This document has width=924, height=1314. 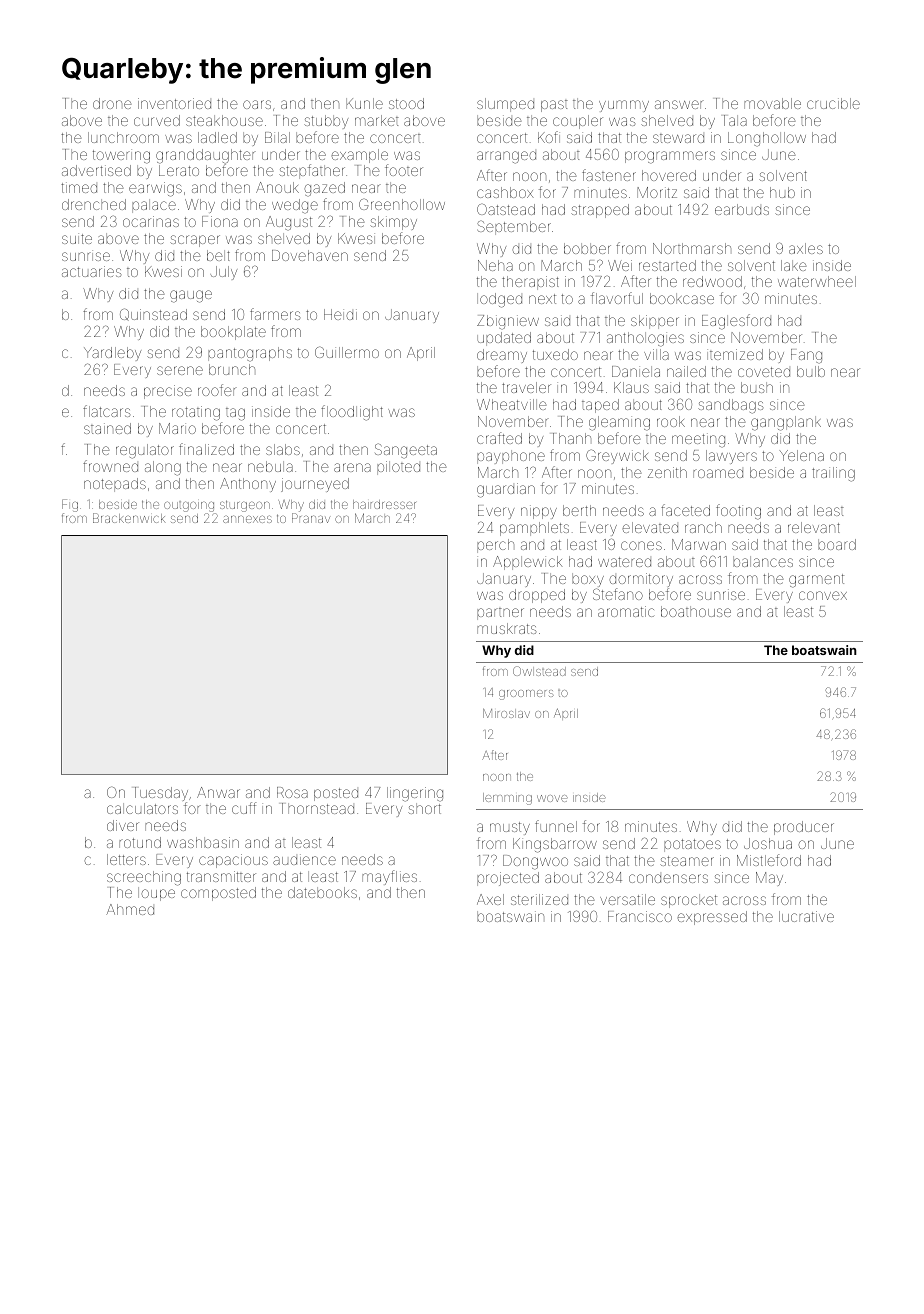 What do you see at coordinates (514, 227) in the document?
I see `September` at bounding box center [514, 227].
